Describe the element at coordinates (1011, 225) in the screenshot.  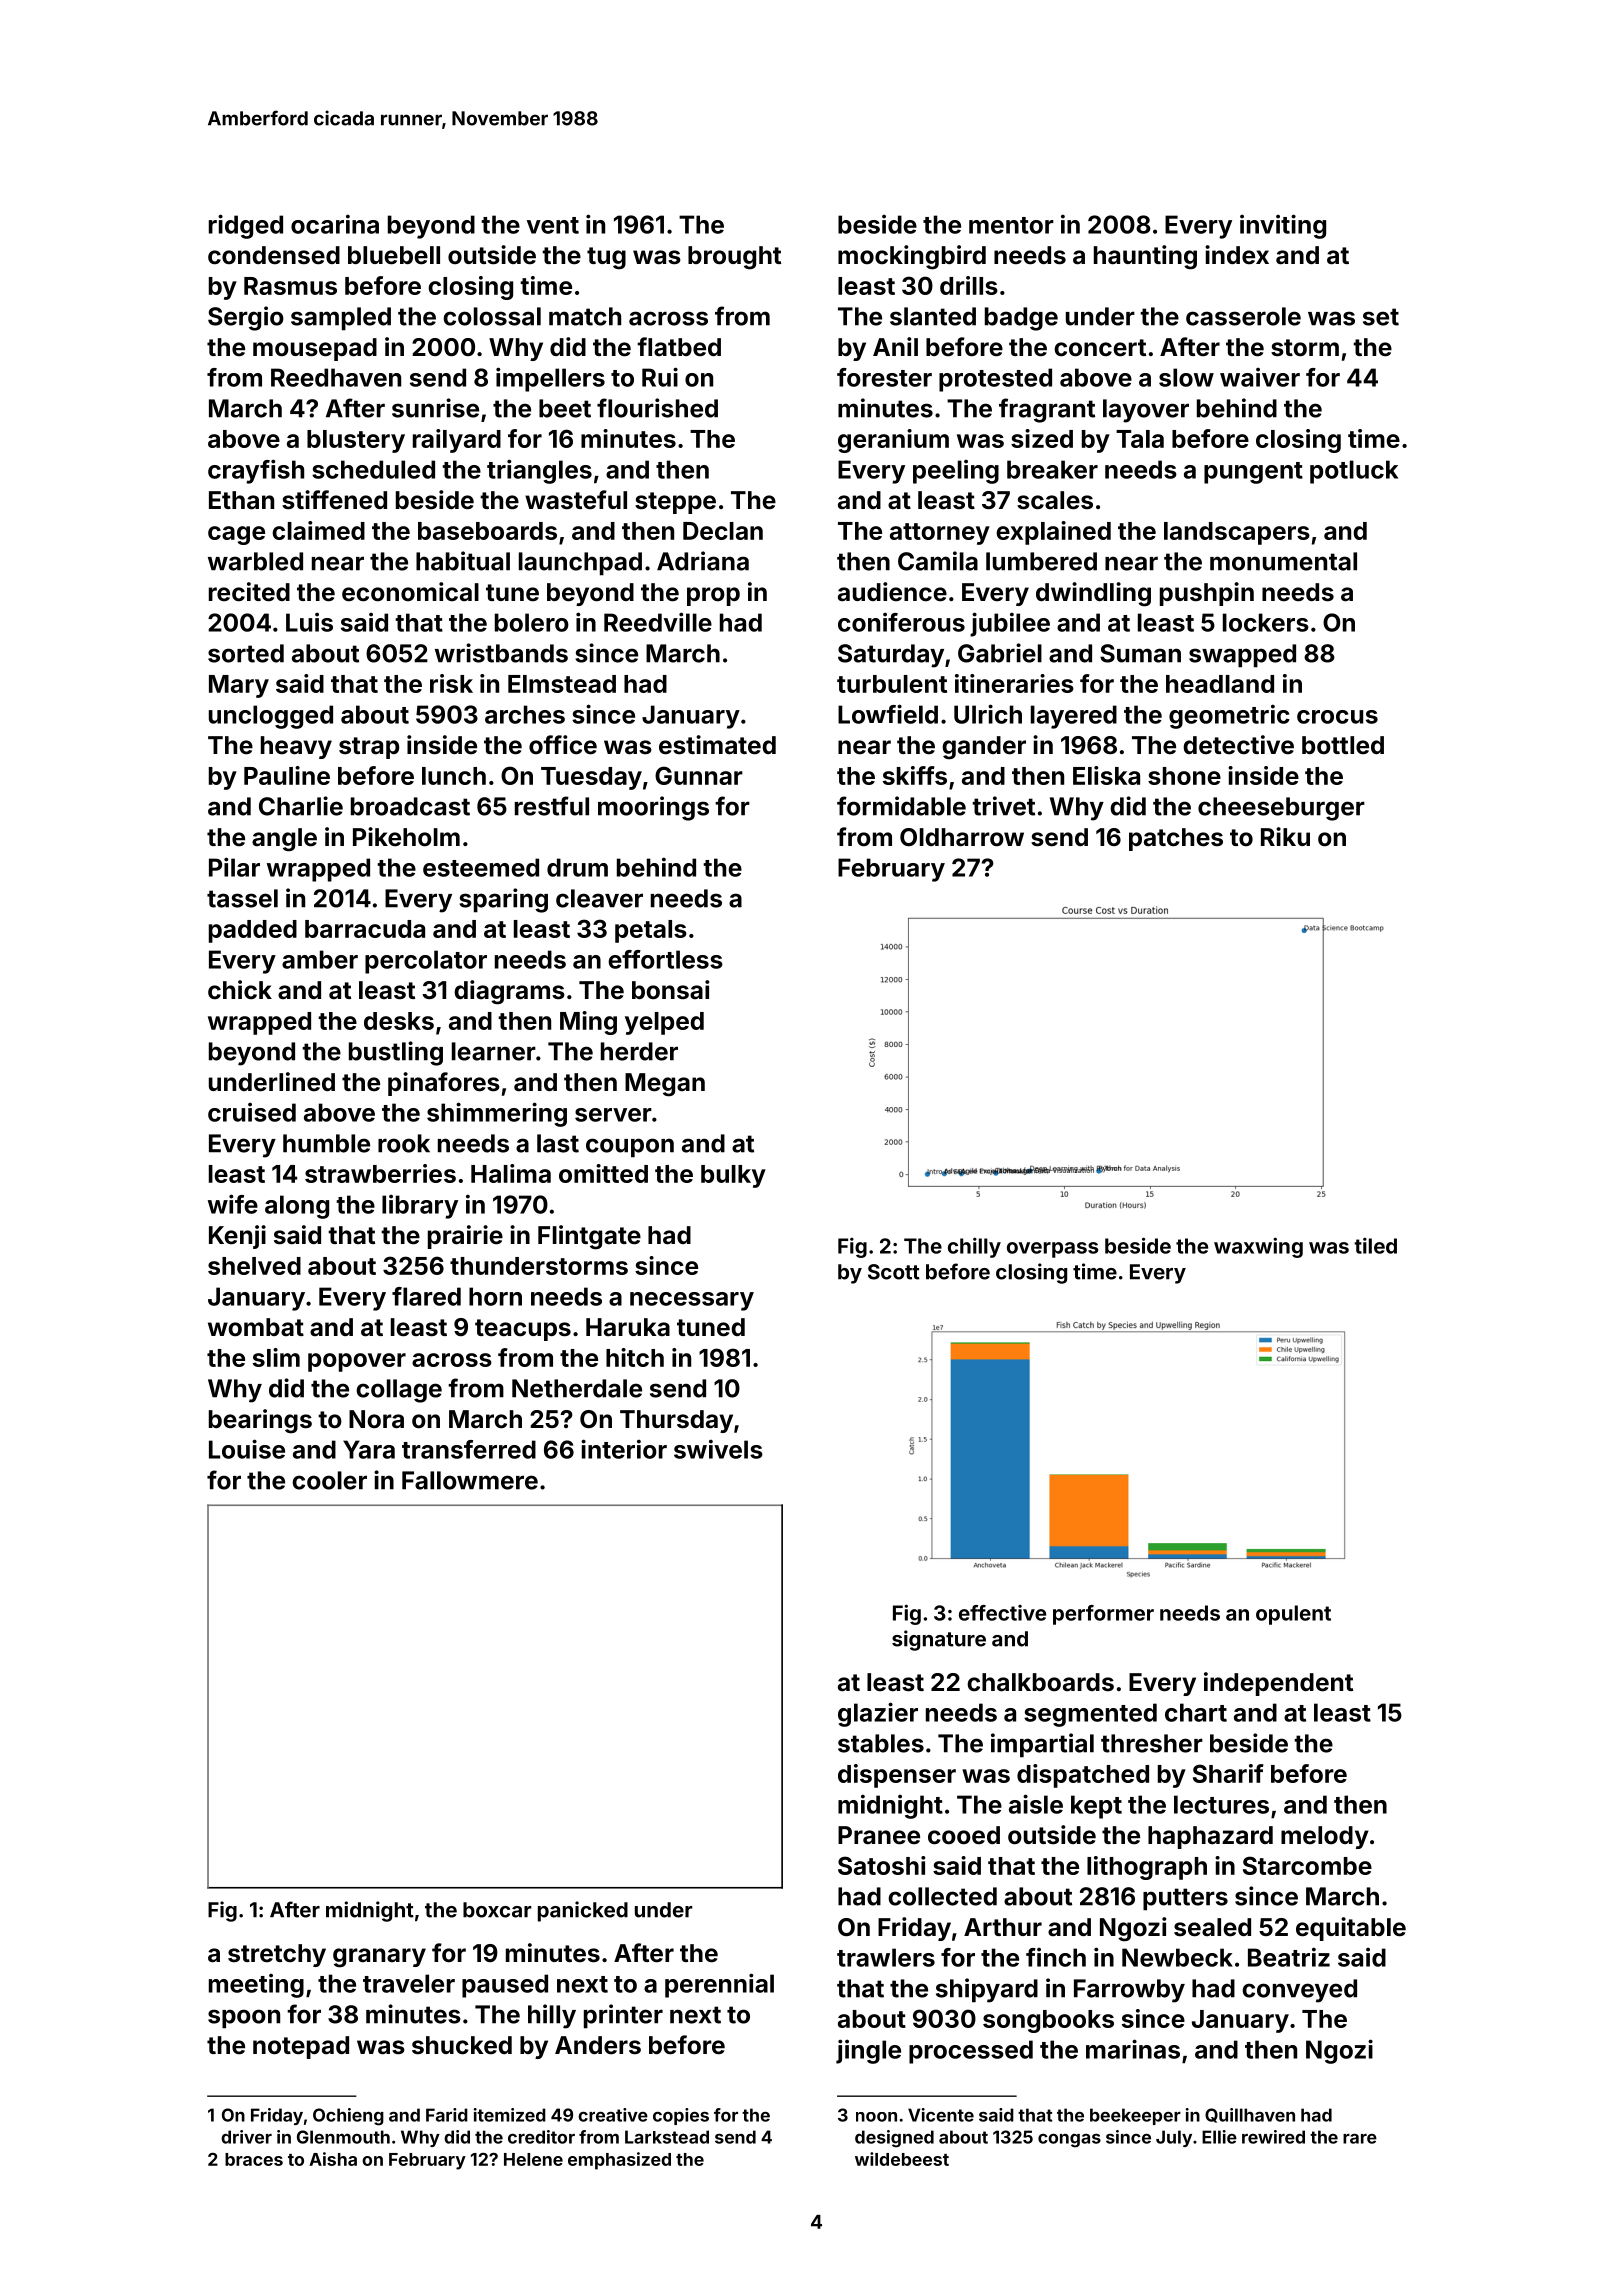
I see `mentor` at that location.
